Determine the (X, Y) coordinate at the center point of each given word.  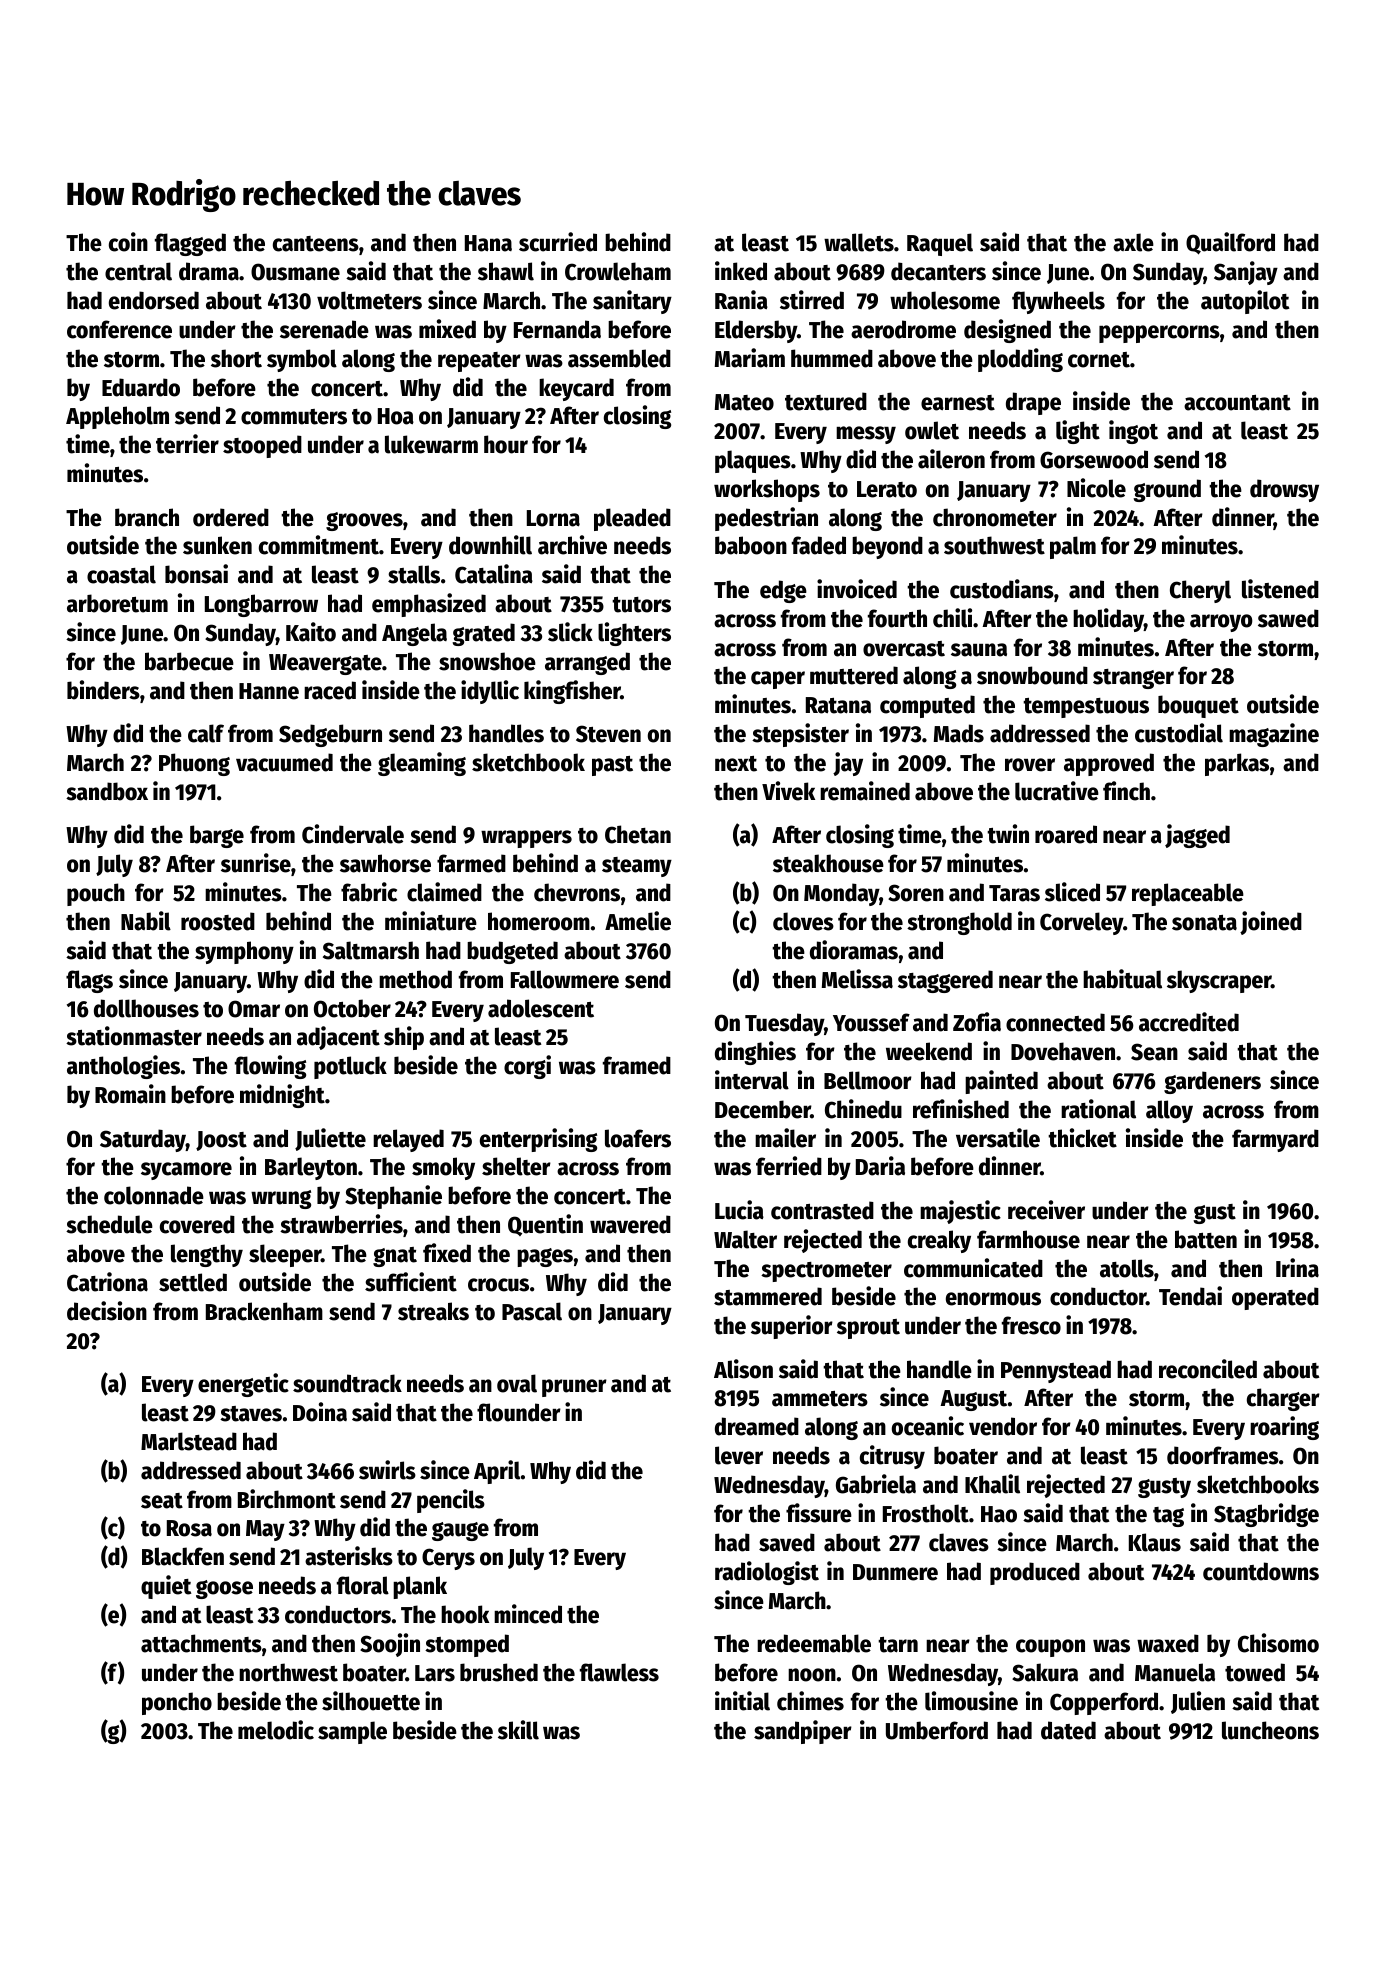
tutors (641, 605)
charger (1283, 1399)
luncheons (1270, 1730)
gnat (395, 1257)
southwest (994, 545)
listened (1280, 589)
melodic (276, 1730)
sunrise (256, 863)
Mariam (750, 358)
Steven (608, 734)
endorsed (154, 300)
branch (147, 517)
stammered (768, 1296)
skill (518, 1730)
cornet (1099, 360)
